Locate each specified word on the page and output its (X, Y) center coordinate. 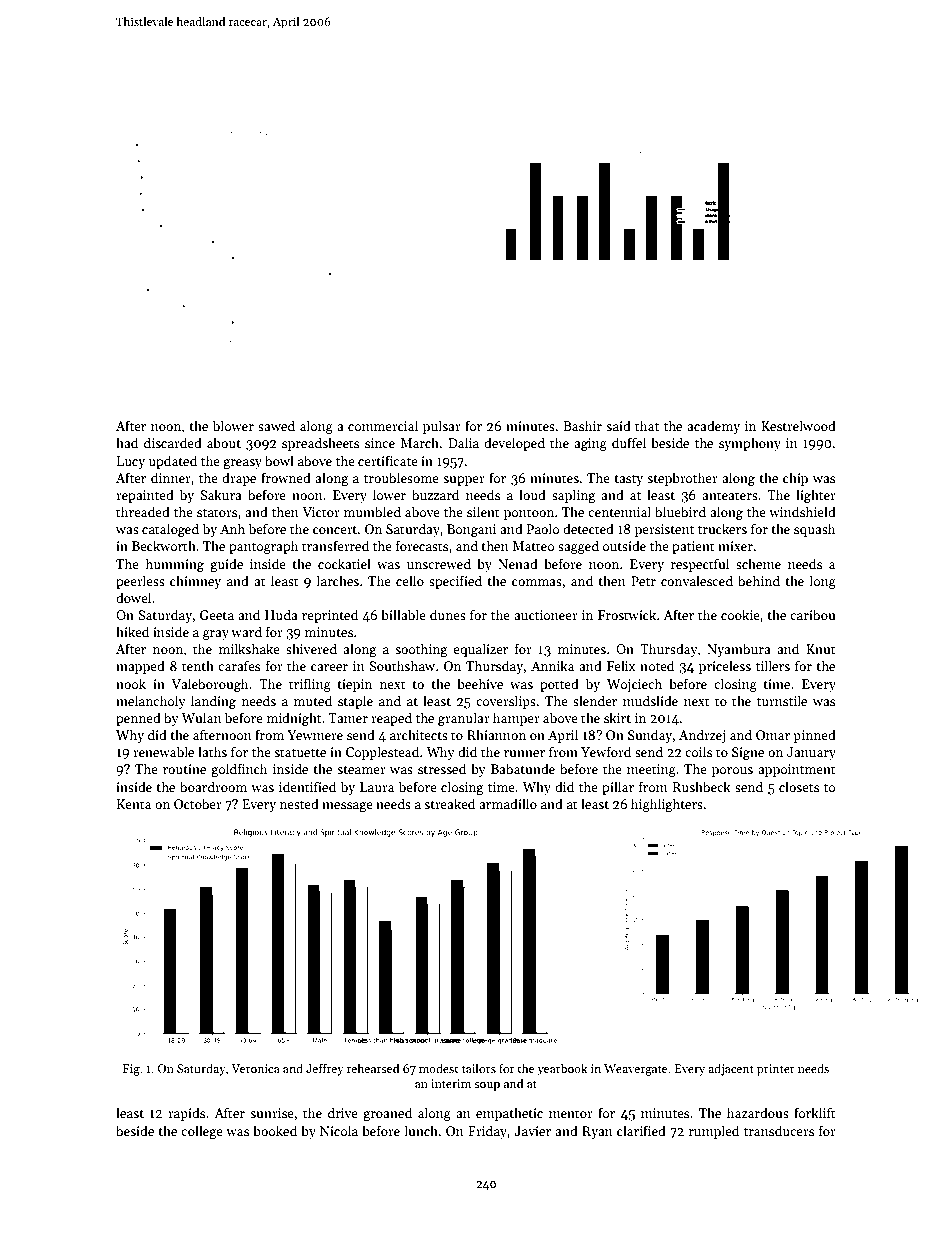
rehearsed (373, 1068)
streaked (449, 803)
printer (776, 1070)
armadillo (508, 803)
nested (299, 803)
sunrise (272, 1113)
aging (590, 444)
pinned (814, 736)
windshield (802, 511)
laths (212, 751)
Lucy (131, 462)
